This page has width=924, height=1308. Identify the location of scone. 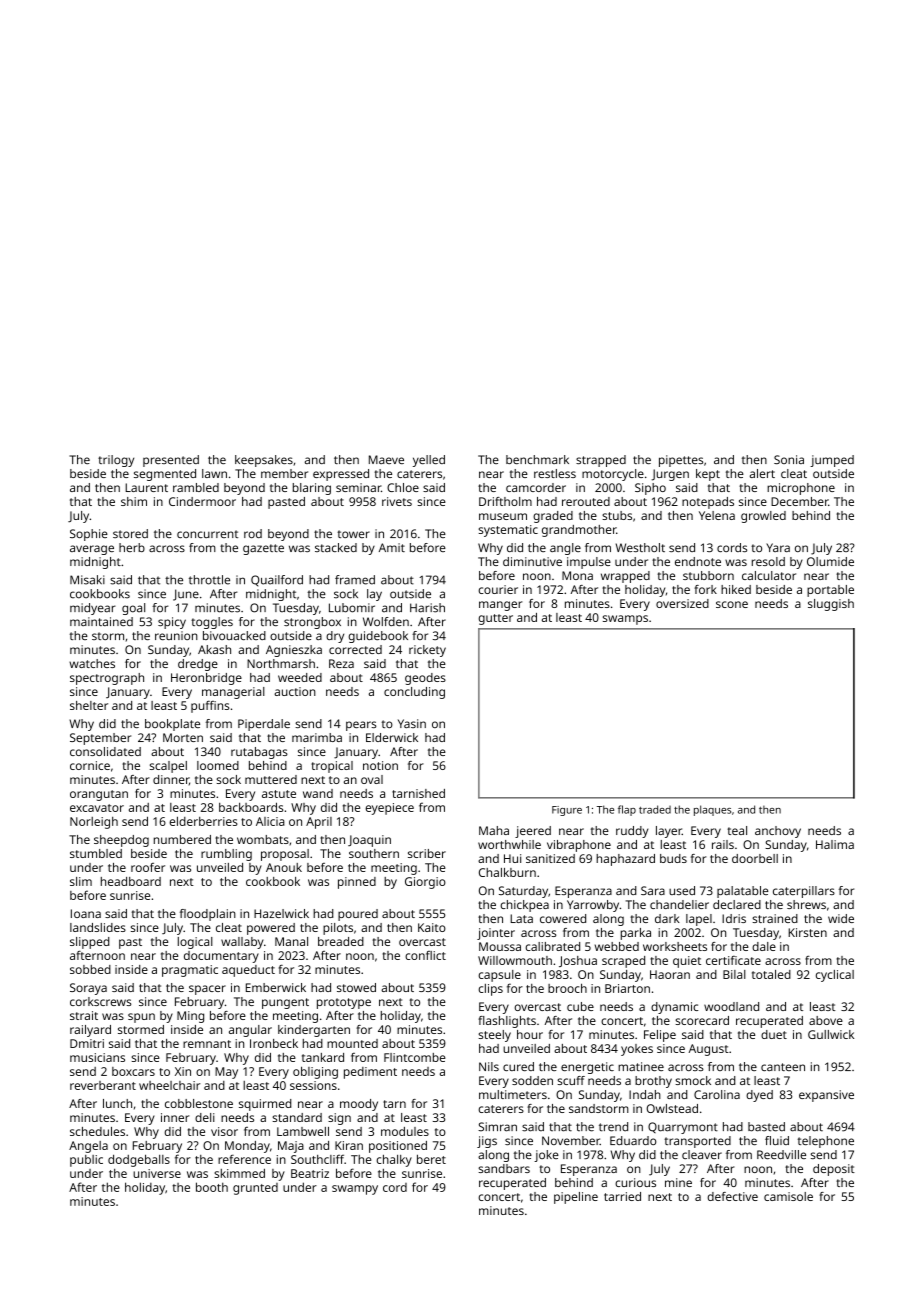
(732, 604).
